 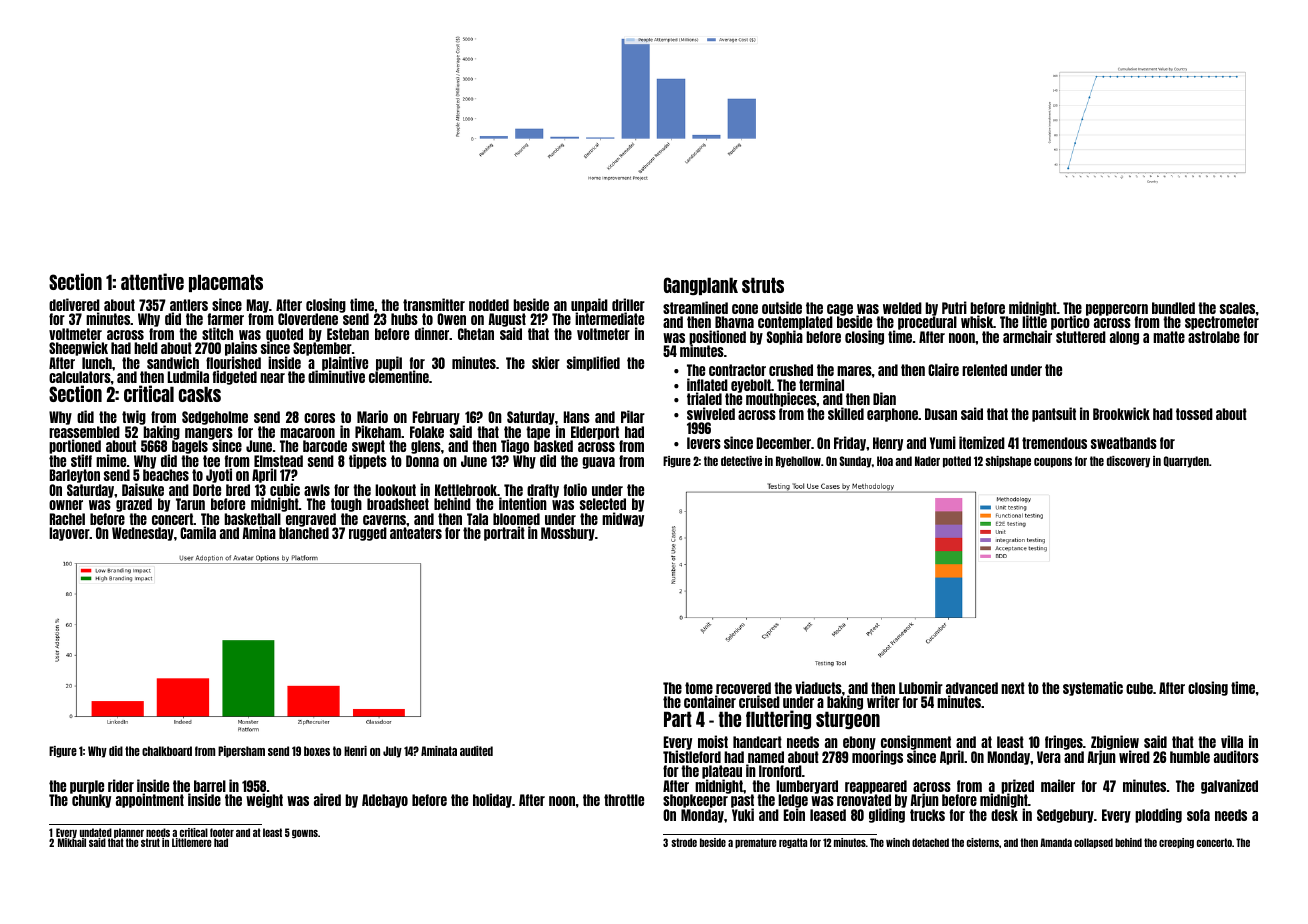 What do you see at coordinates (198, 533) in the screenshot?
I see `Camila` at bounding box center [198, 533].
